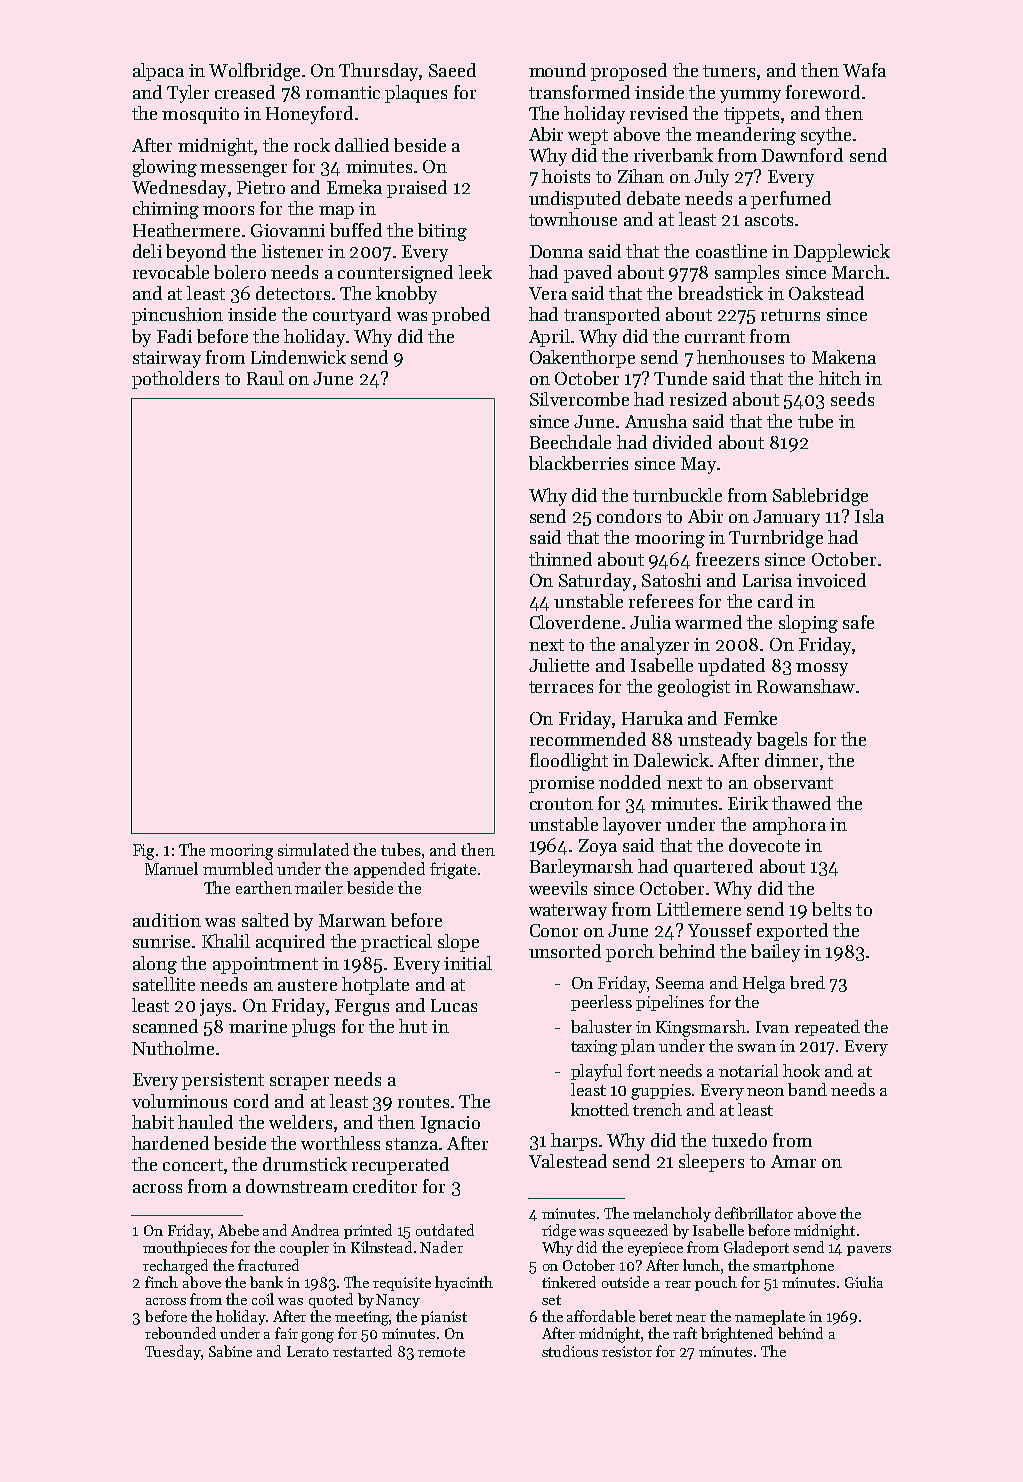 The image size is (1023, 1482). What do you see at coordinates (782, 741) in the screenshot?
I see `bagels` at bounding box center [782, 741].
